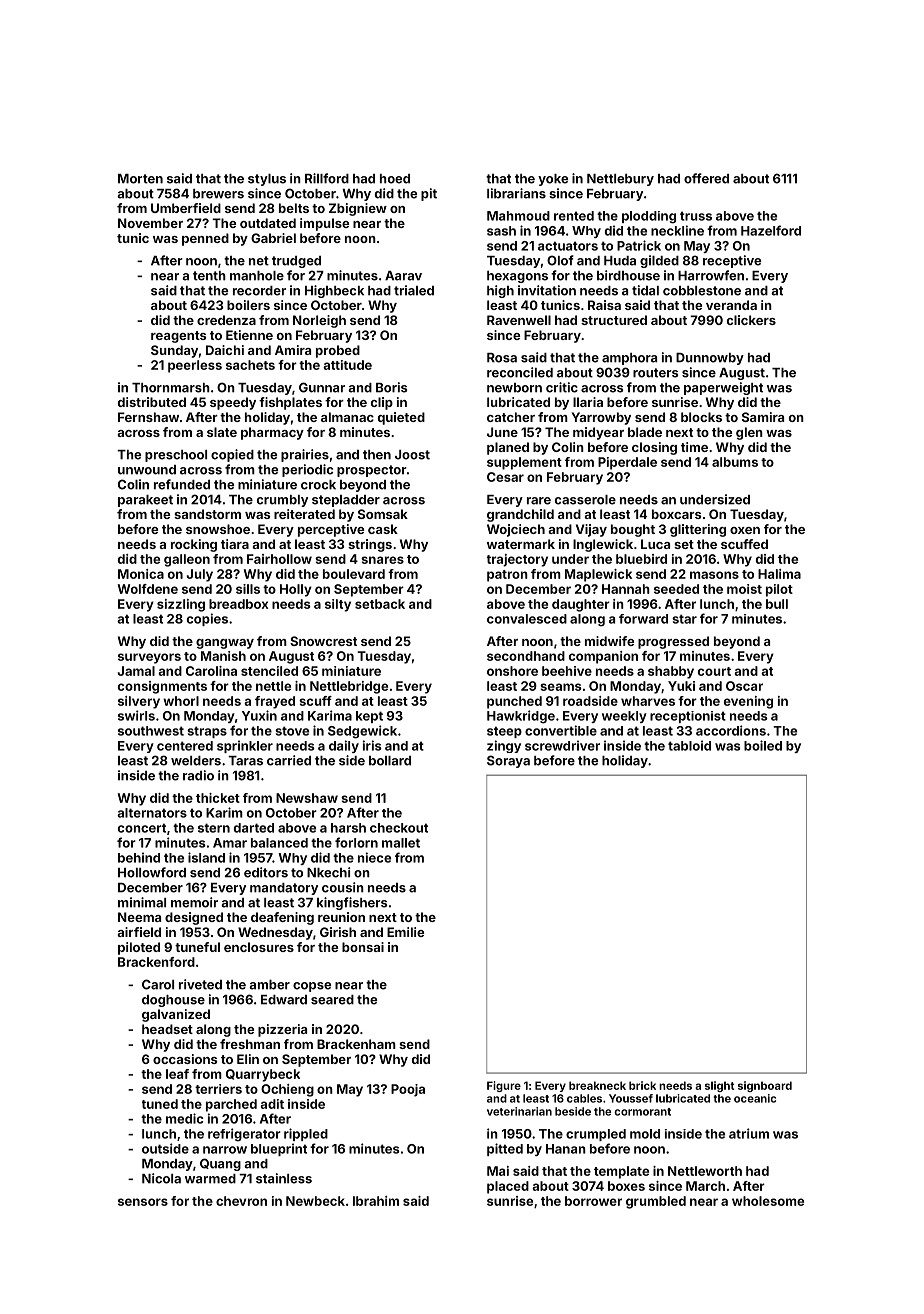  Describe the element at coordinates (376, 1201) in the screenshot. I see `Ibrahim` at that location.
